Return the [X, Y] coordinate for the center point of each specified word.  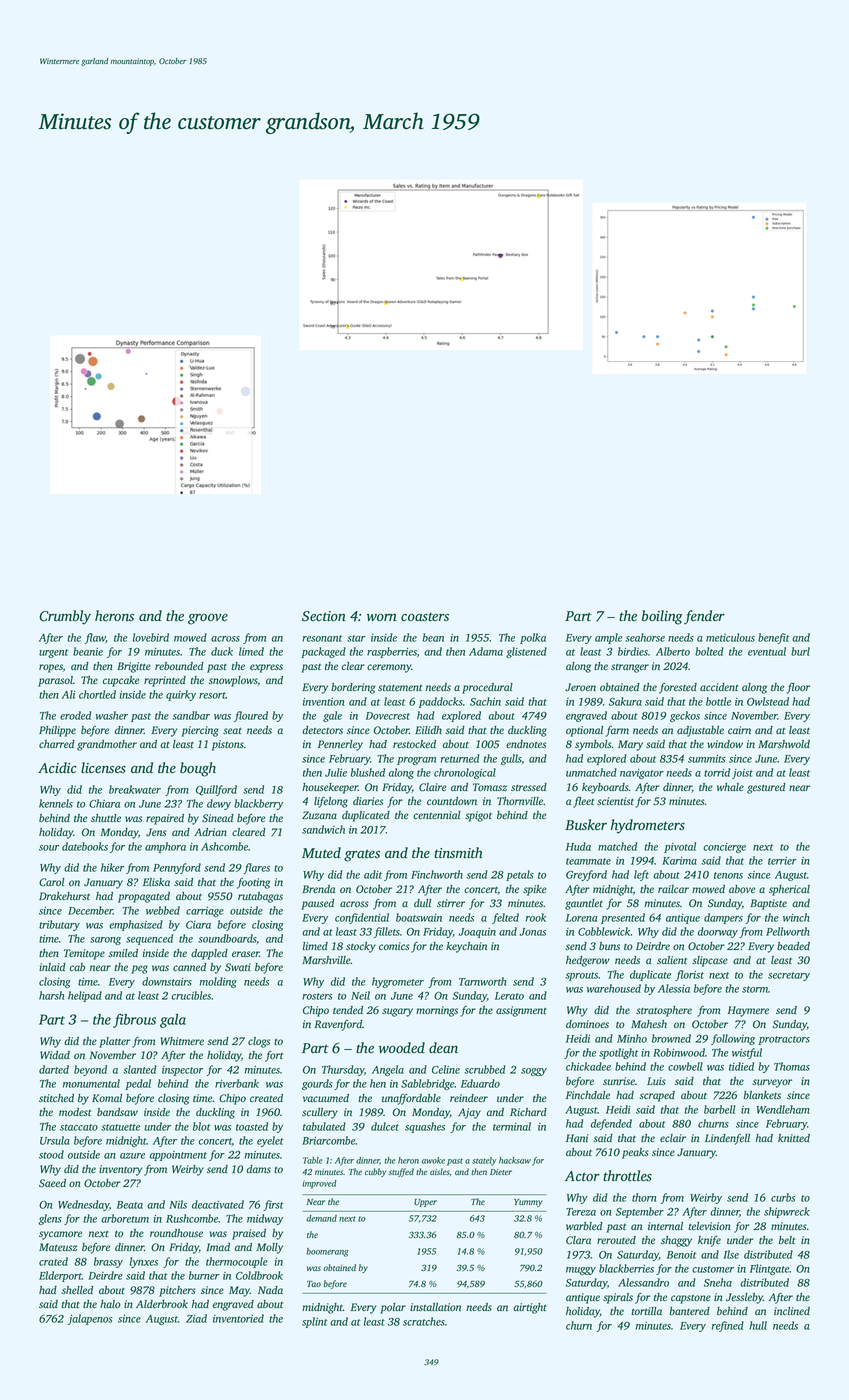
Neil [360, 995]
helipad [85, 996]
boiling [662, 617]
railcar [673, 889]
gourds [317, 1084]
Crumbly [65, 617]
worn [382, 617]
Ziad [196, 1318]
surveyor [772, 1083]
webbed [163, 910]
